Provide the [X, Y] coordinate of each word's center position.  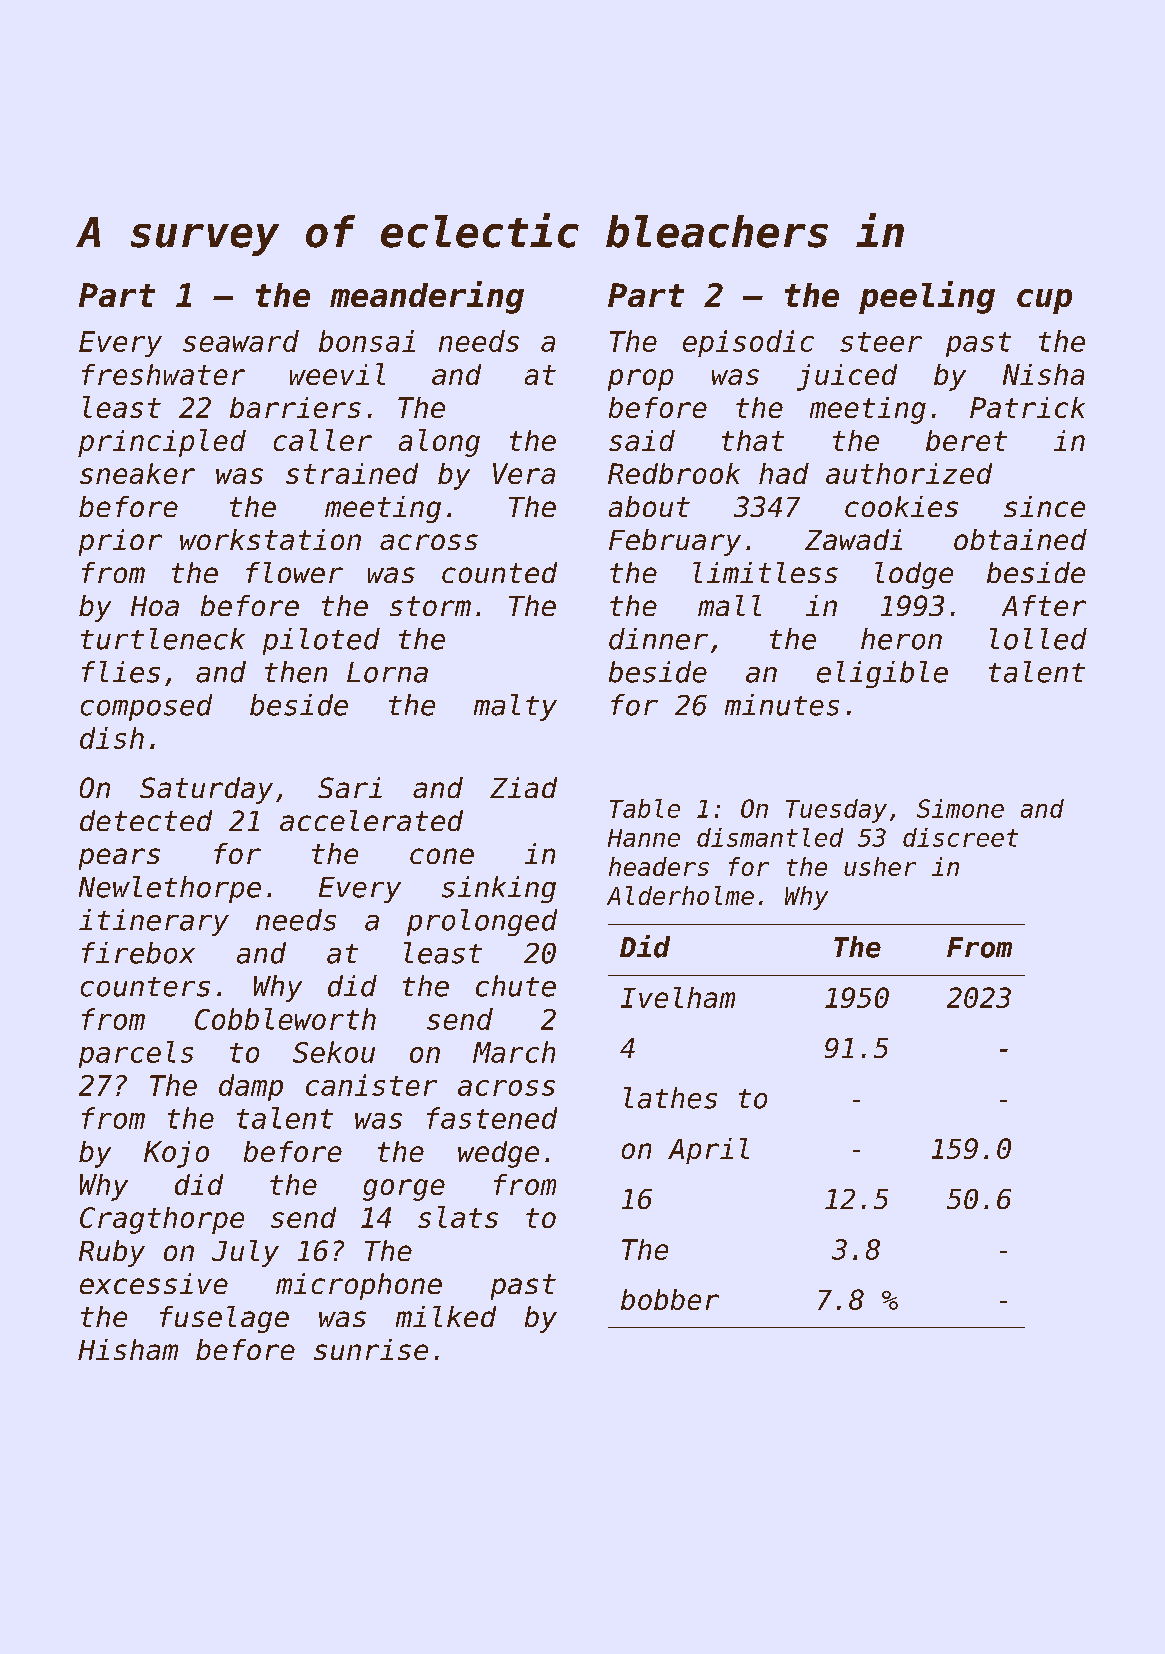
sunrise [371, 1349]
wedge [498, 1154]
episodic [748, 343]
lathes [670, 1098]
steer [881, 342]
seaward [241, 341]
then [296, 672]
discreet [960, 837]
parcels [136, 1054]
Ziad [523, 787]
